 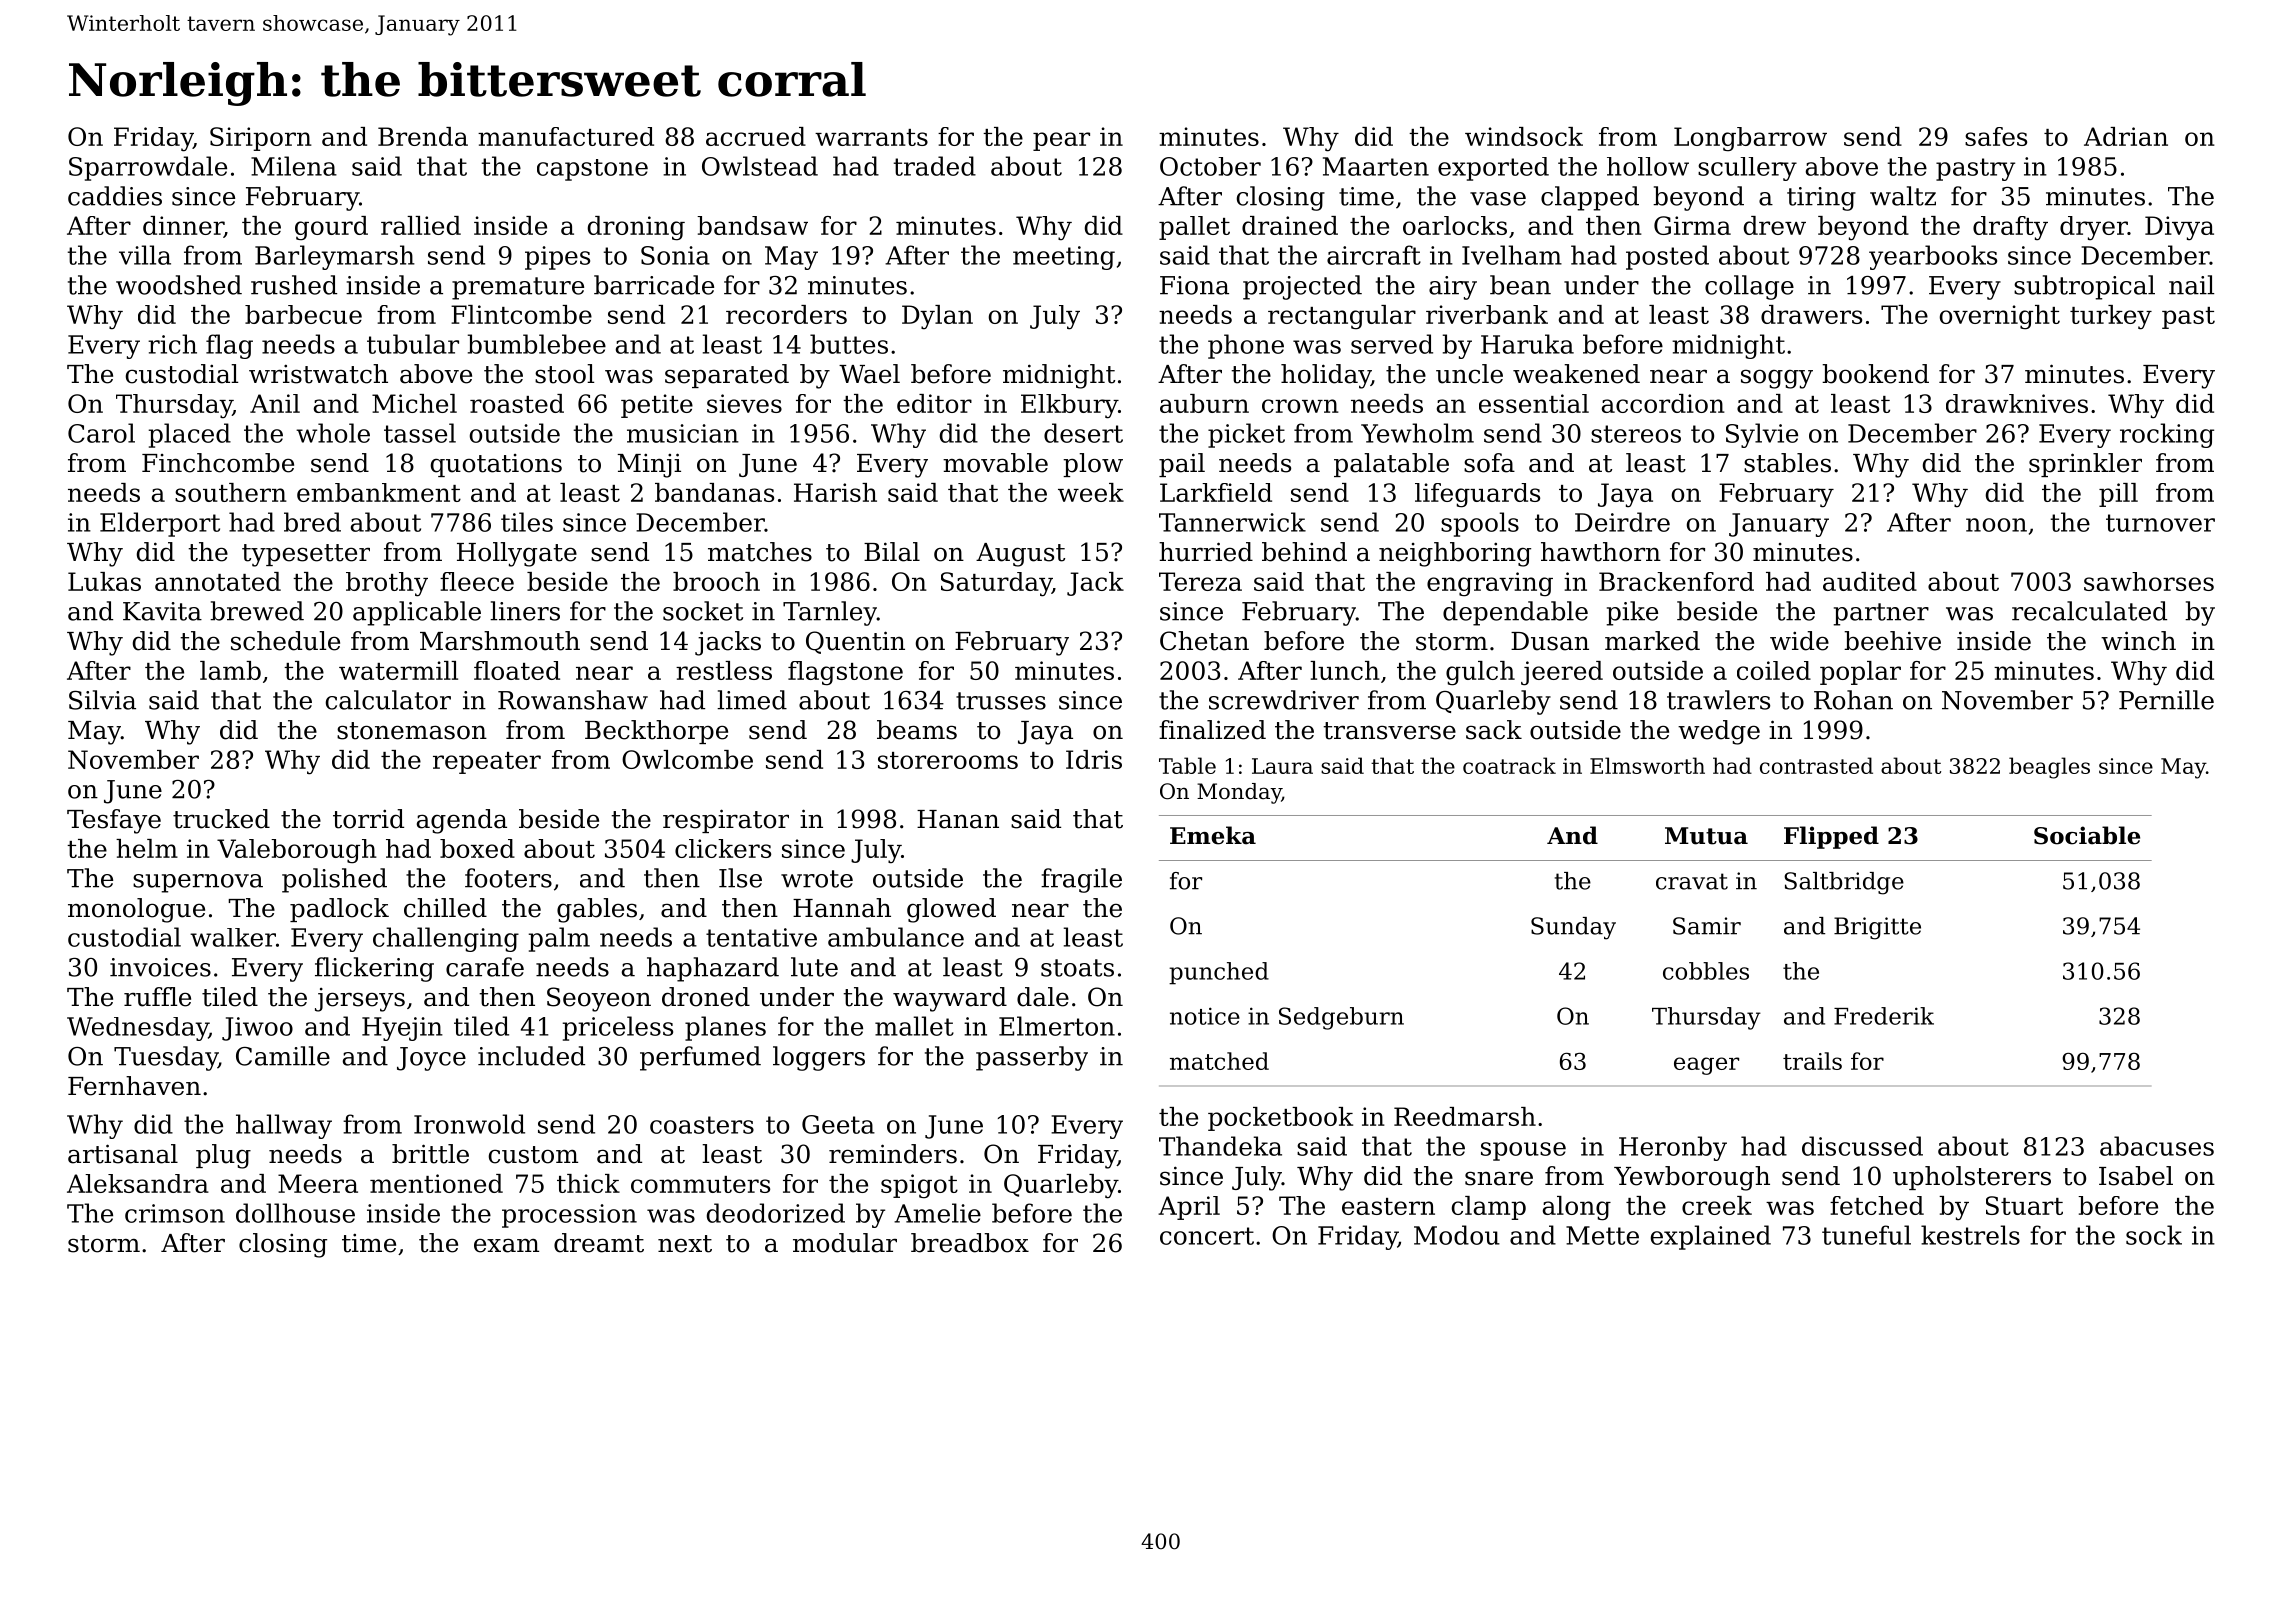 I want to click on Saltbridge, so click(x=1844, y=883).
